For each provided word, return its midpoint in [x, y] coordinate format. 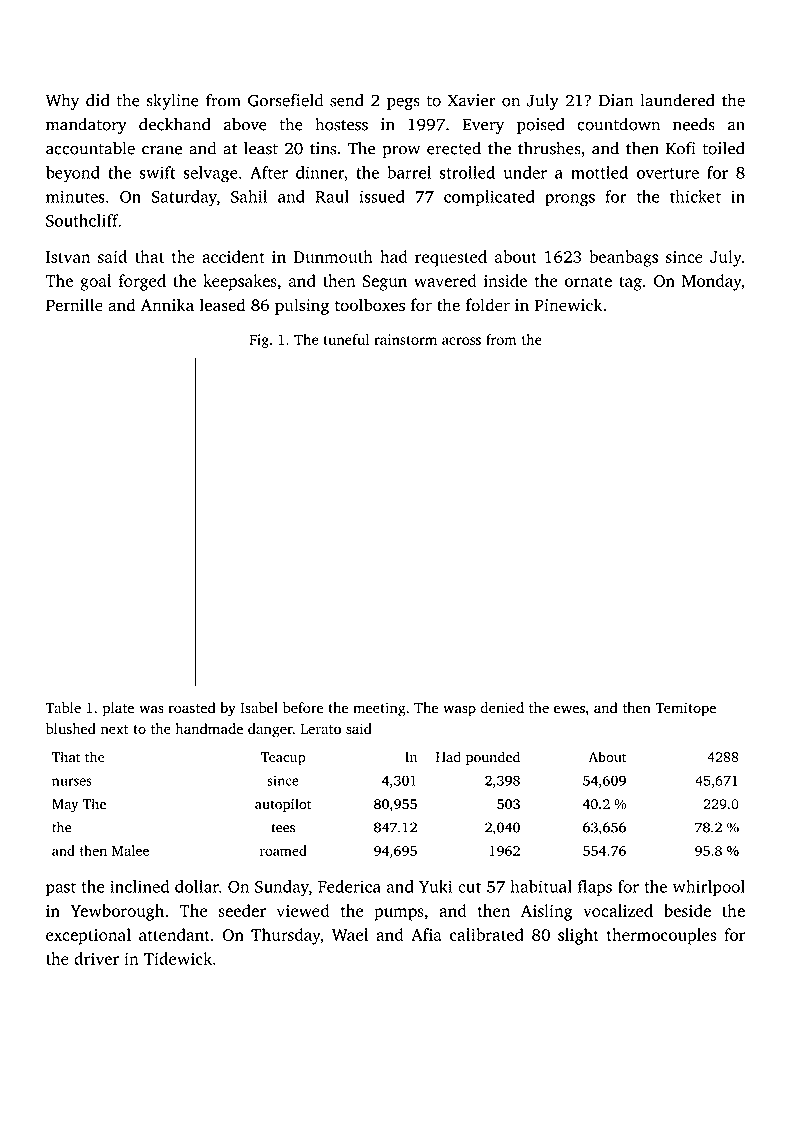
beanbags [623, 258]
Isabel [259, 708]
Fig [259, 341]
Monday [712, 282]
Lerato [321, 729]
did [98, 100]
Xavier [471, 100]
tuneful [346, 339]
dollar [197, 886]
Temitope [685, 709]
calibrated [487, 934]
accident [233, 256]
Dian [616, 100]
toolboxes [370, 305]
